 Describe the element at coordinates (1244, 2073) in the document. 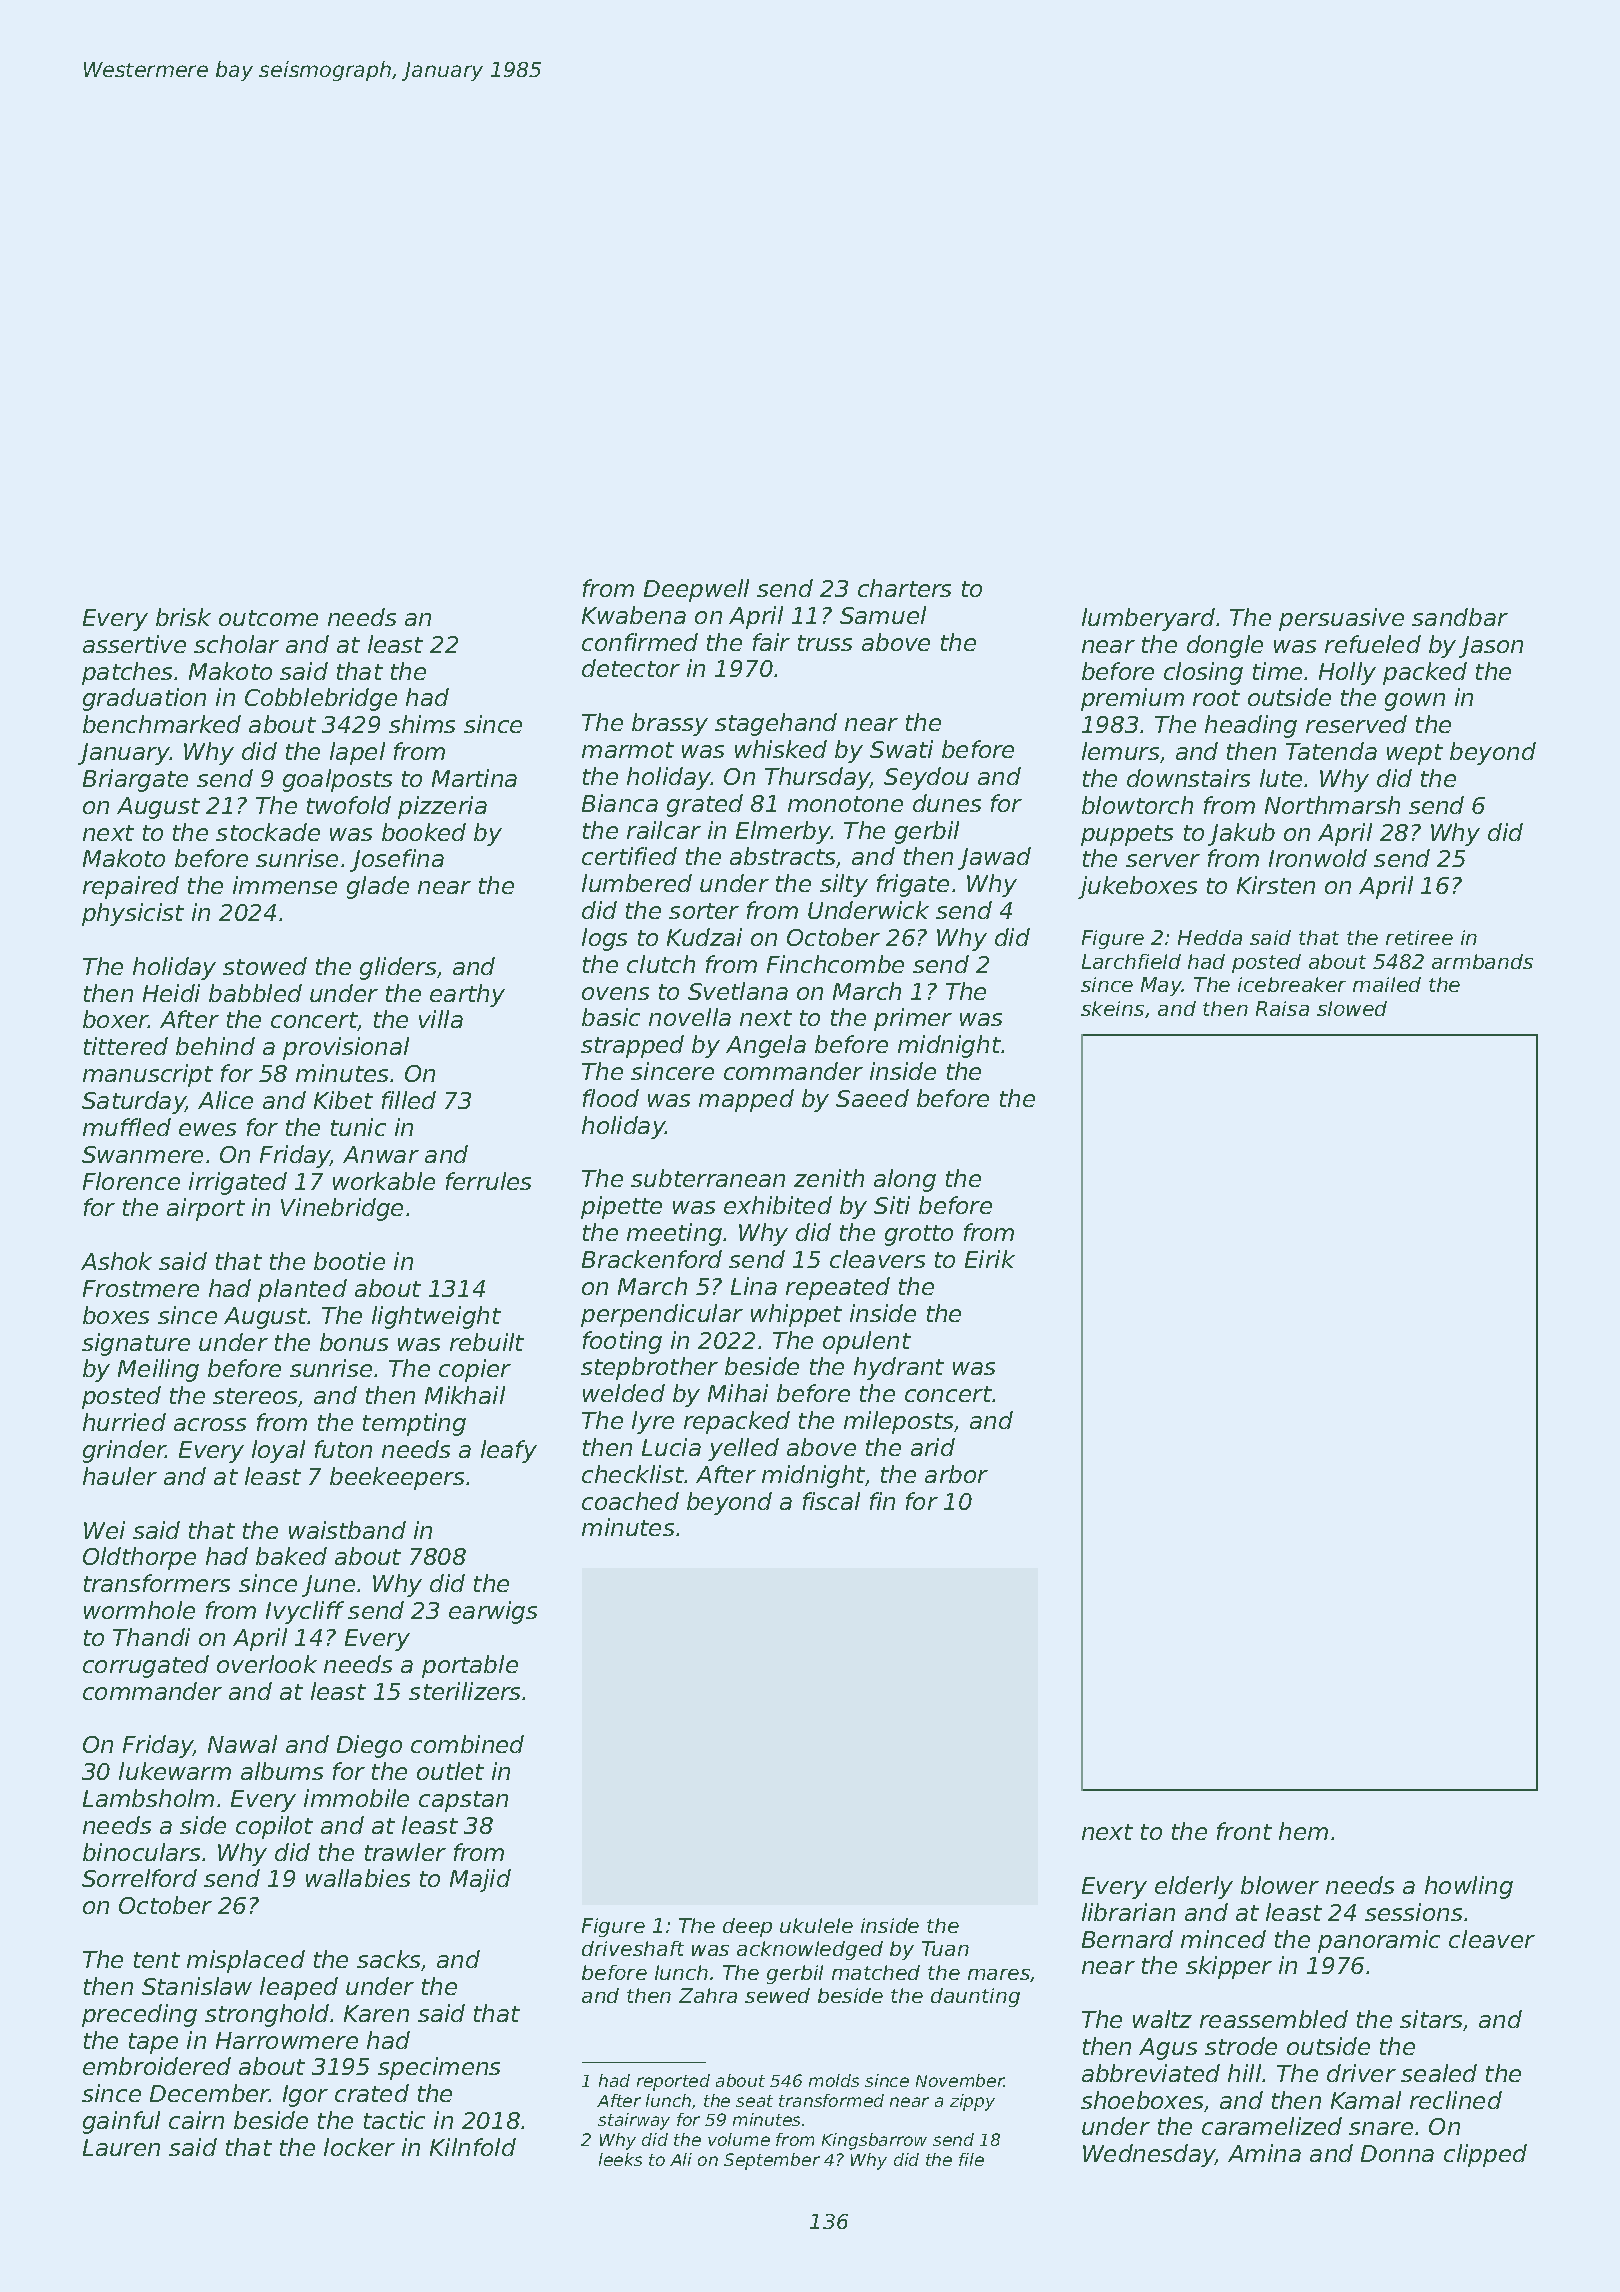

I see `hill` at that location.
